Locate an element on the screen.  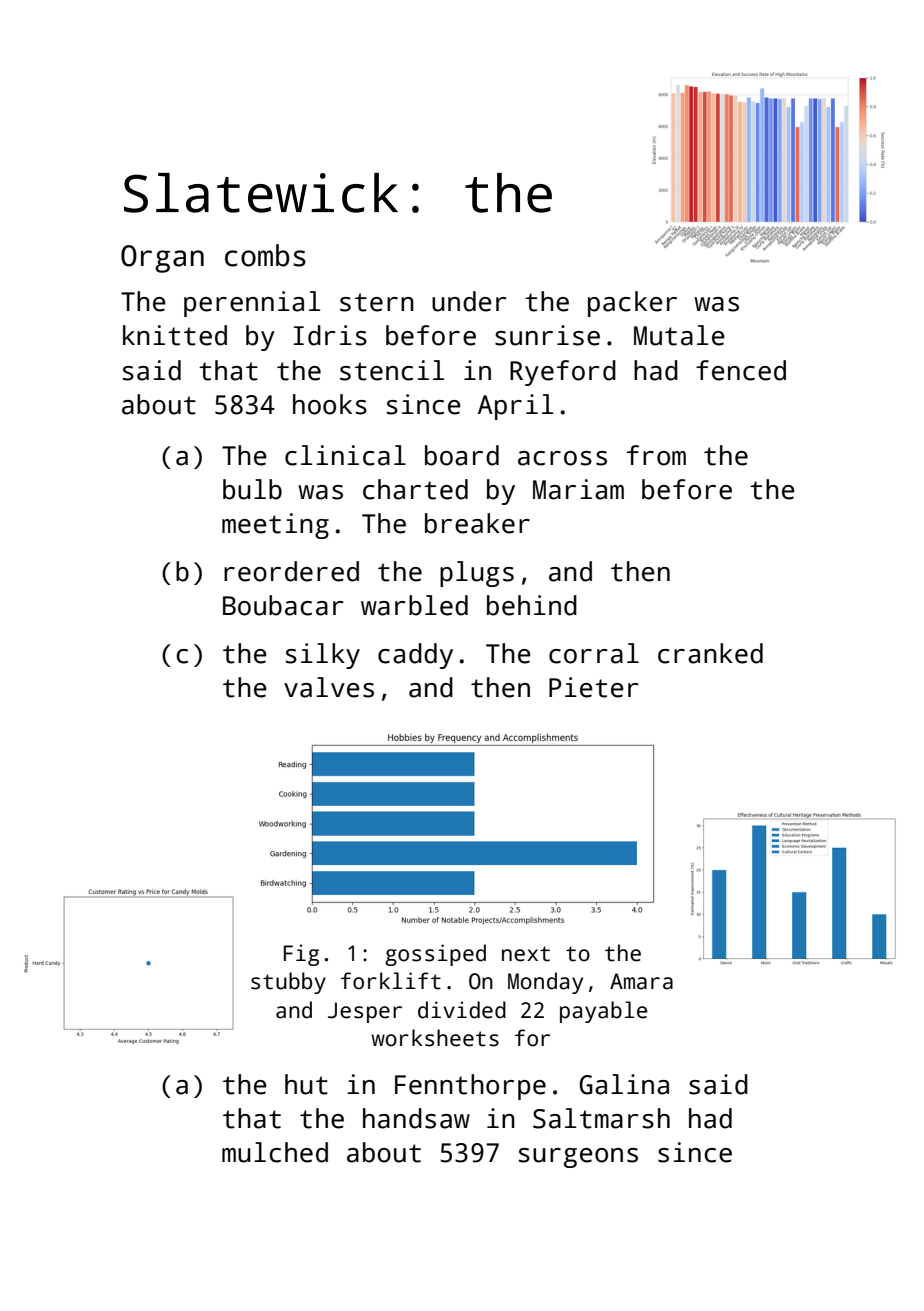
stern is located at coordinates (377, 302).
